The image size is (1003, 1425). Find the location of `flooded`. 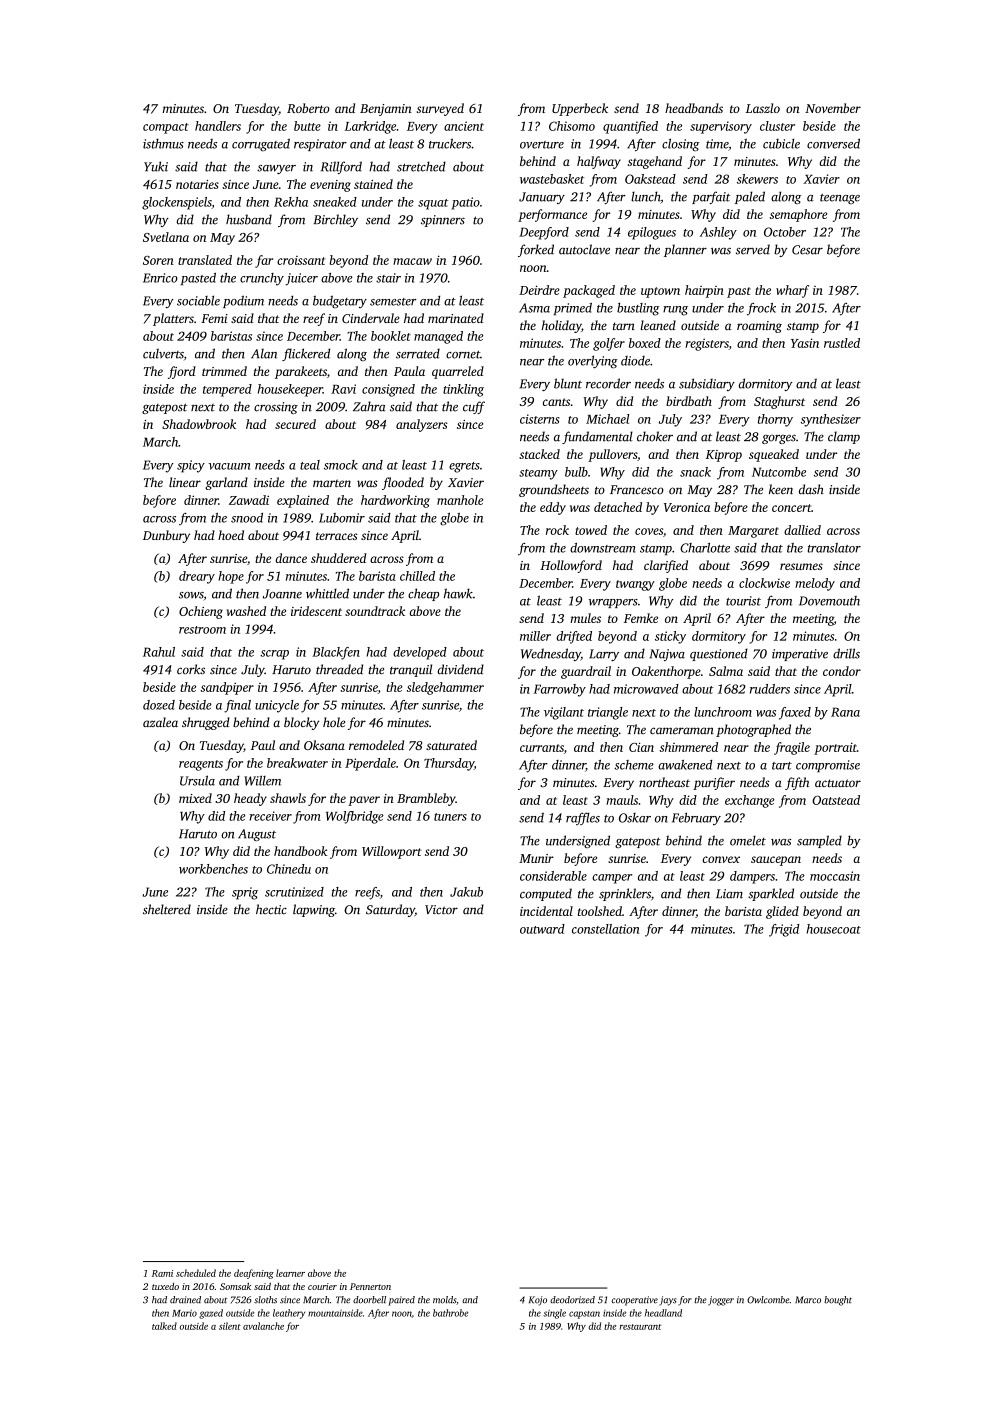

flooded is located at coordinates (403, 483).
